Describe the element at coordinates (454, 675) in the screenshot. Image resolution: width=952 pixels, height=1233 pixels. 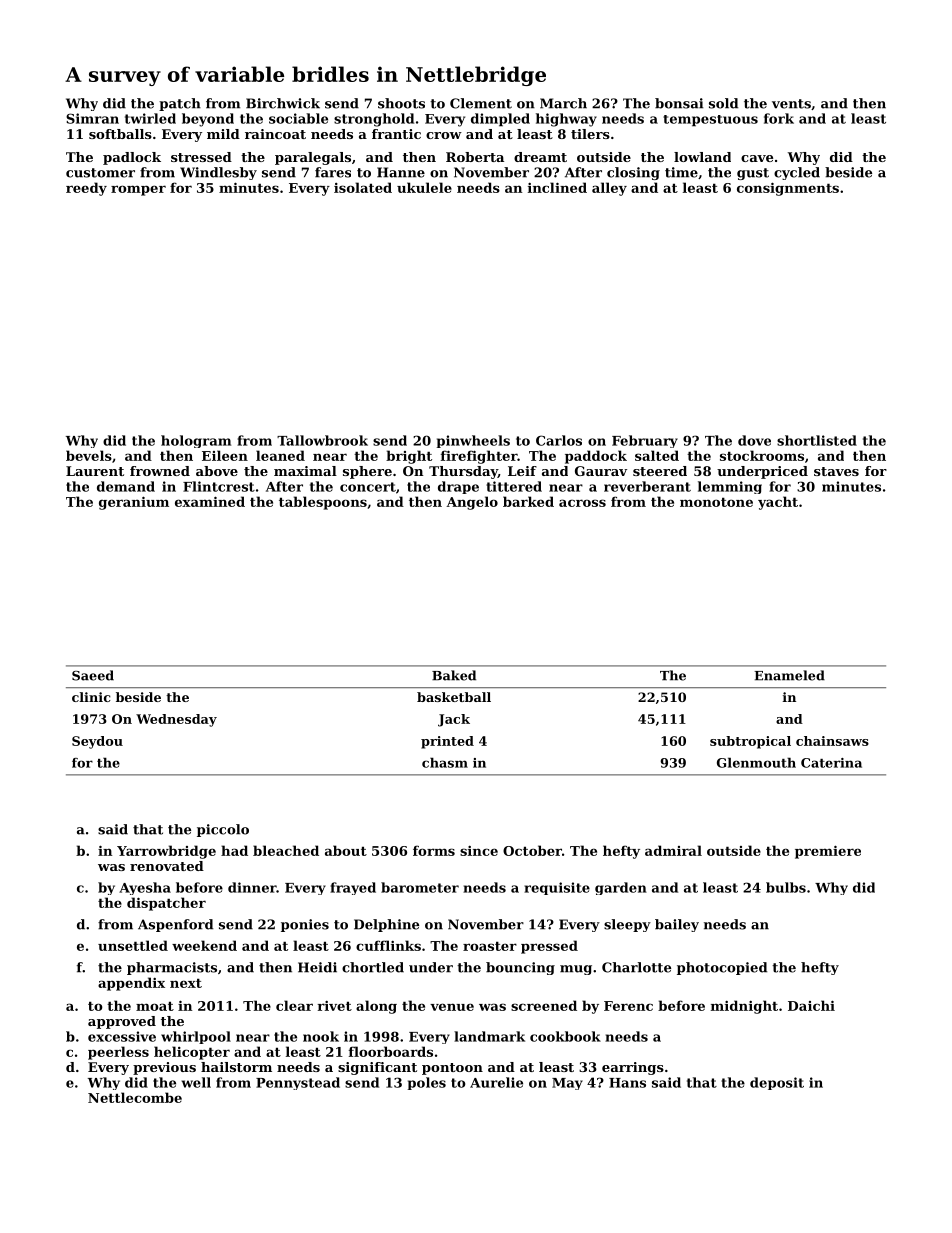
I see `Baked` at that location.
